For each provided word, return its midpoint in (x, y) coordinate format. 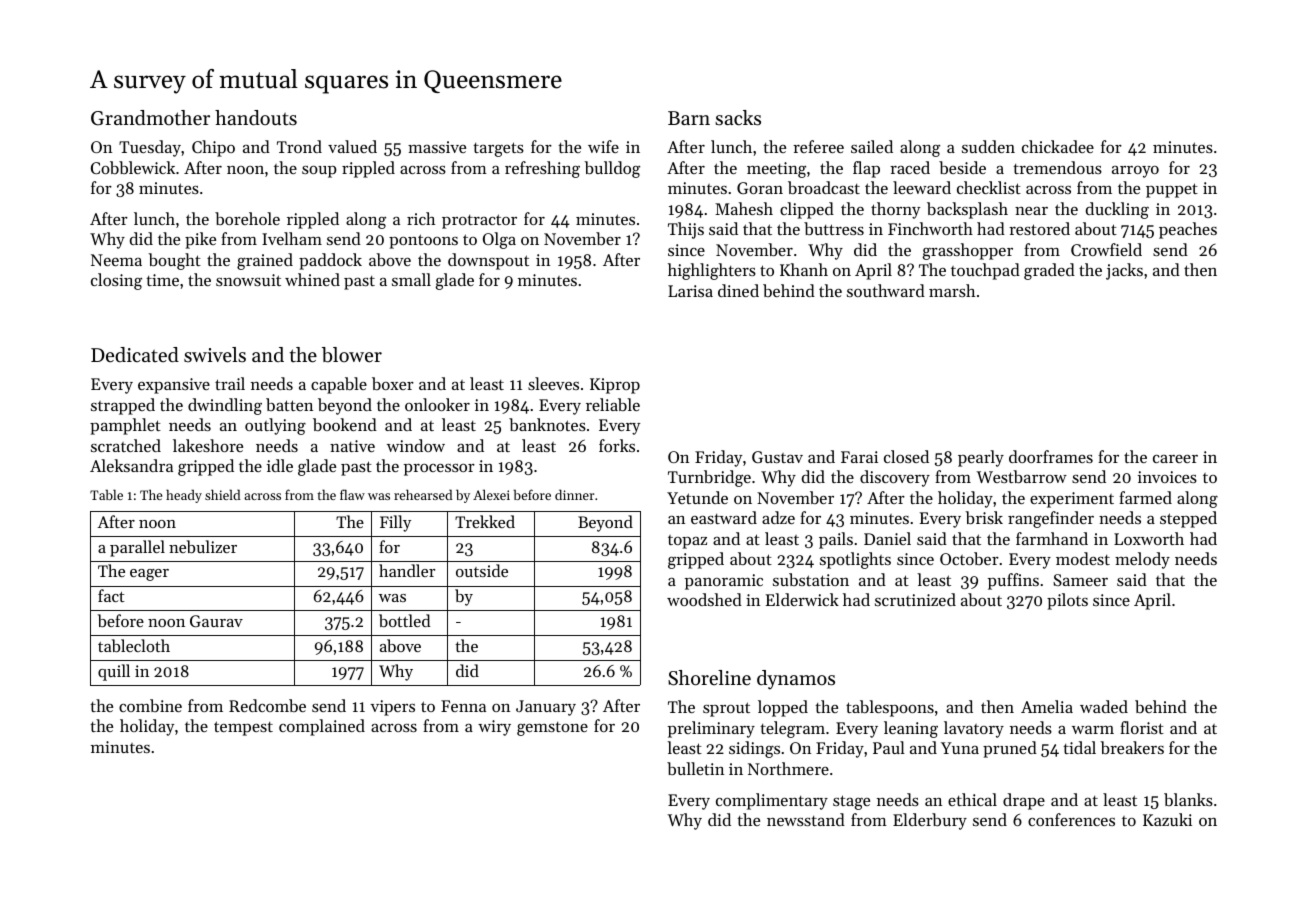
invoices (1167, 477)
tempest (243, 728)
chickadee (1058, 146)
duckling (1117, 210)
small (411, 279)
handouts (256, 117)
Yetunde (697, 497)
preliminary (711, 729)
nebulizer (203, 546)
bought (174, 261)
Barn (689, 118)
